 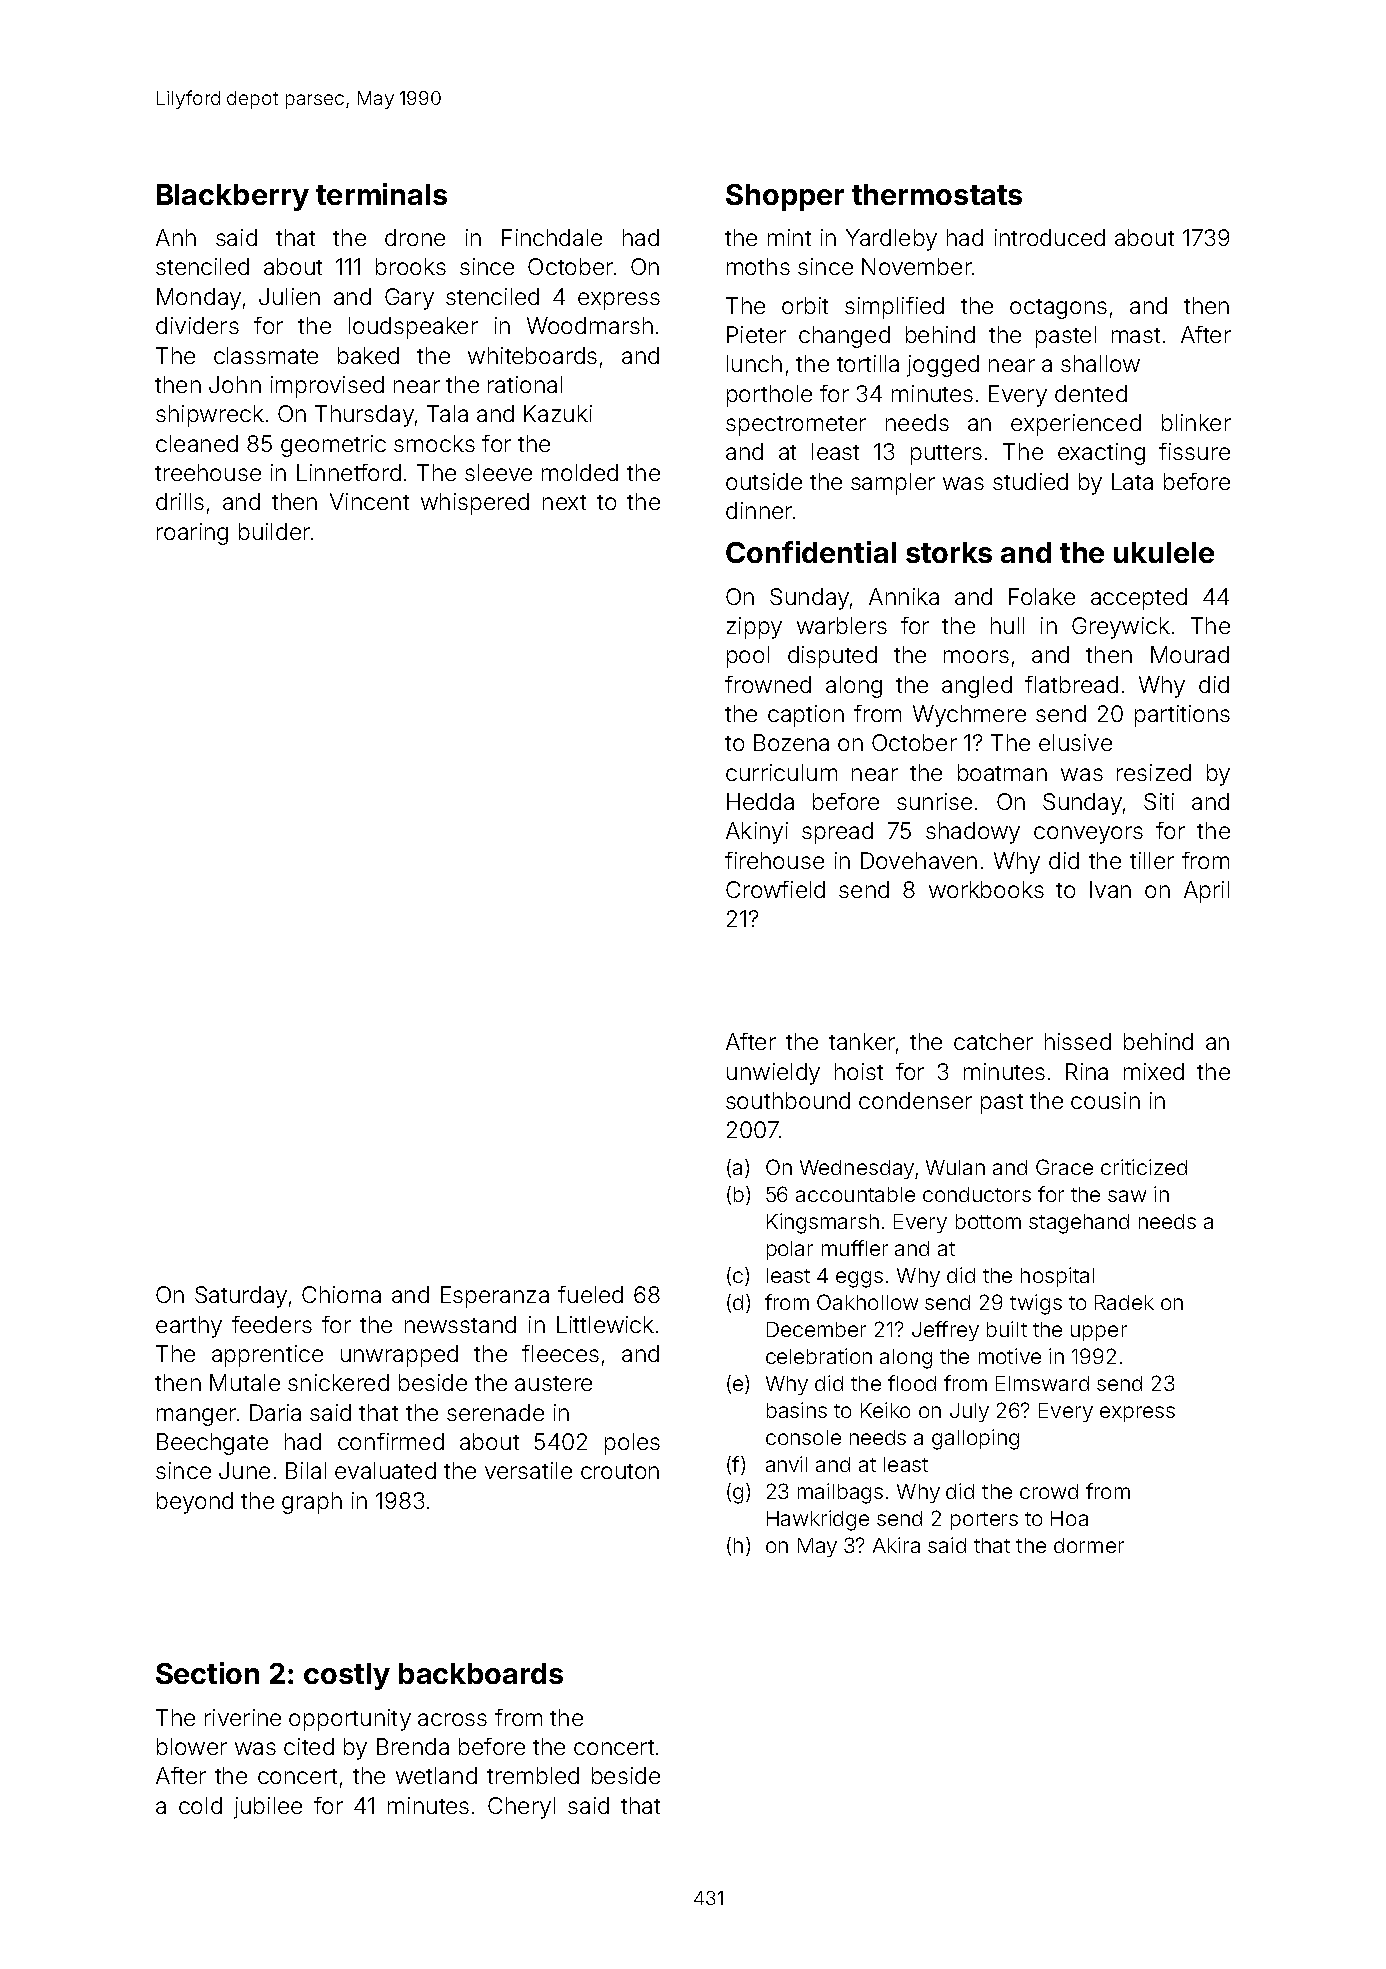 What do you see at coordinates (533, 1775) in the image?
I see `trembled` at bounding box center [533, 1775].
